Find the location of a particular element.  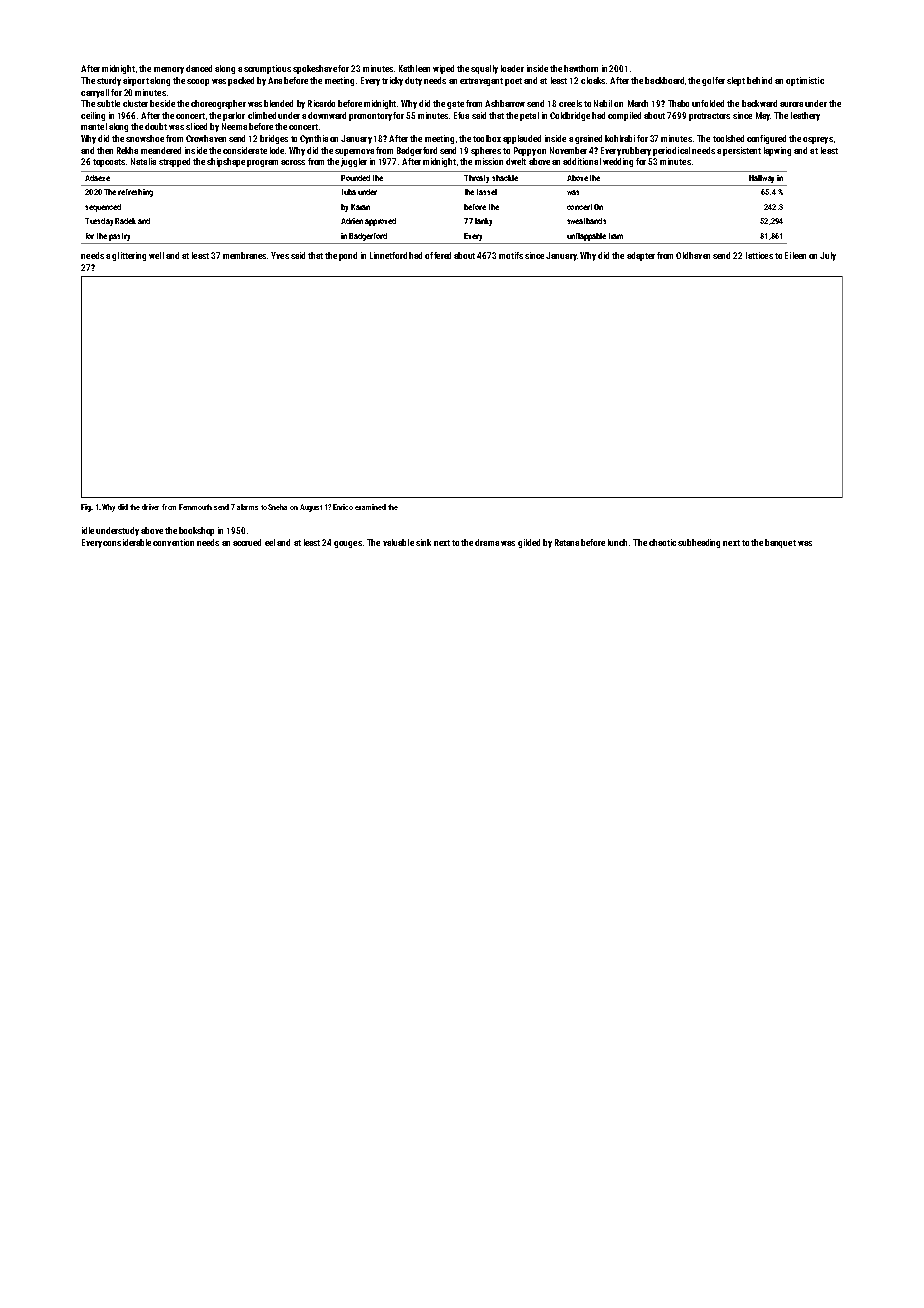

chaotic is located at coordinates (662, 542).
